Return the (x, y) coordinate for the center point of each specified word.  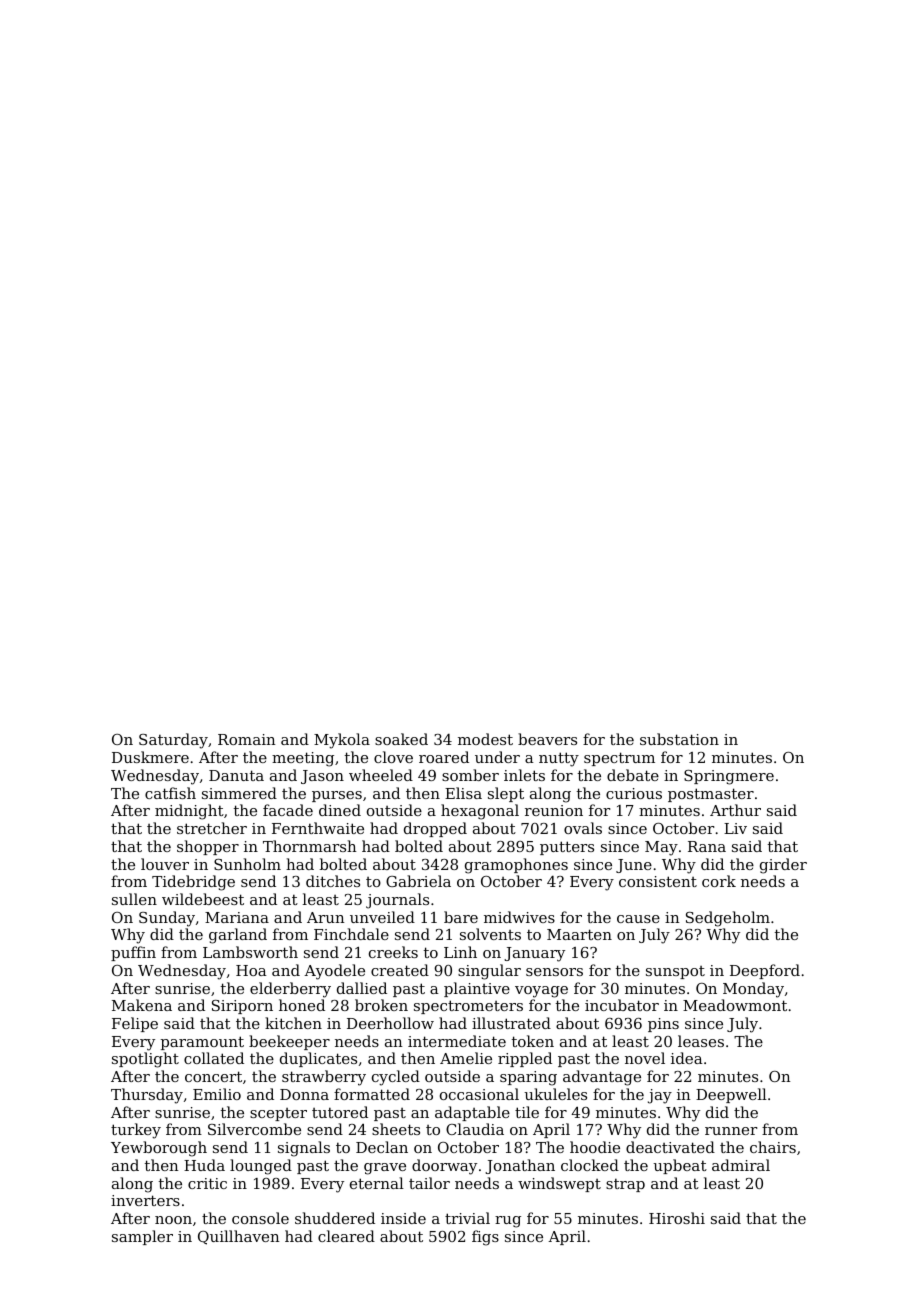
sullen (134, 899)
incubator (622, 1005)
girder (783, 866)
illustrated (511, 1023)
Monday (753, 990)
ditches (333, 881)
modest (485, 739)
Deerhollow (390, 1023)
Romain (247, 739)
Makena (142, 1005)
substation (679, 739)
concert (213, 1076)
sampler (142, 1237)
